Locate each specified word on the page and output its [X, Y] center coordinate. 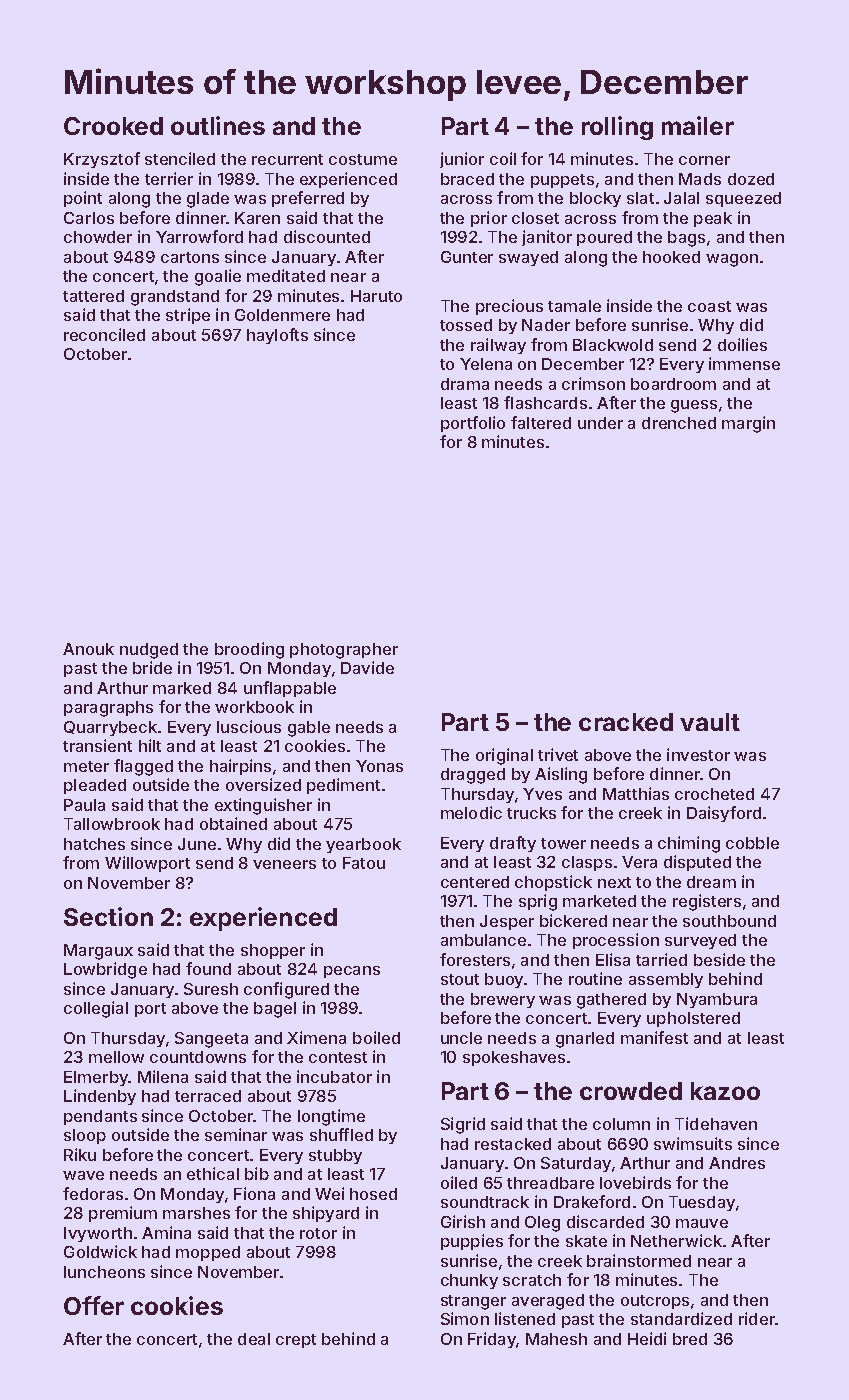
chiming [689, 844]
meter [86, 766]
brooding [249, 650]
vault [710, 722]
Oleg [542, 1224]
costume [363, 159]
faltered [541, 422]
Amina [166, 1232]
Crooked [113, 126]
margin [748, 424]
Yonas [379, 766]
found [208, 968]
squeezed [743, 199]
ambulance [483, 940]
